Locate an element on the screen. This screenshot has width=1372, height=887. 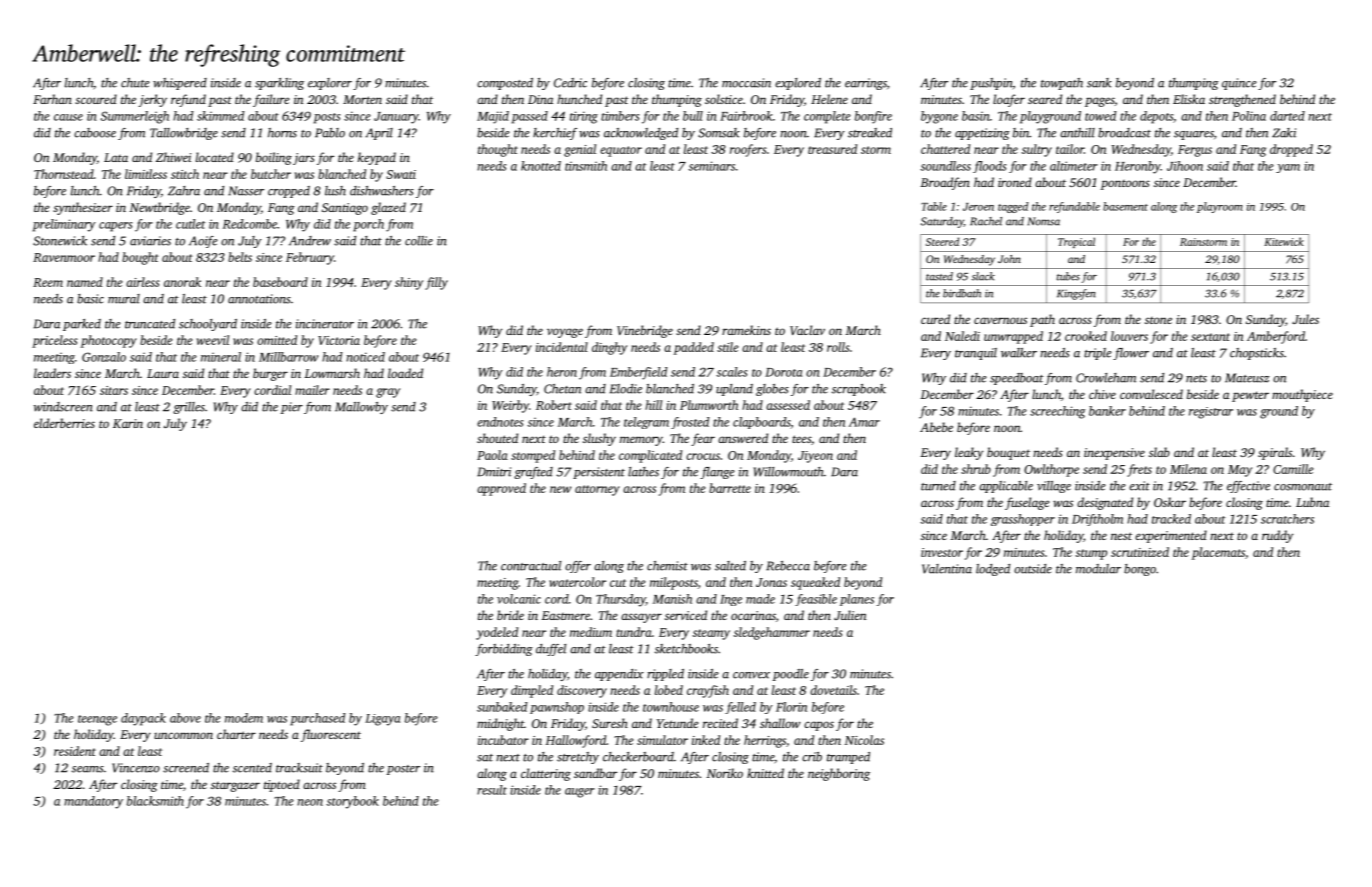
Vincenzo is located at coordinates (136, 768).
